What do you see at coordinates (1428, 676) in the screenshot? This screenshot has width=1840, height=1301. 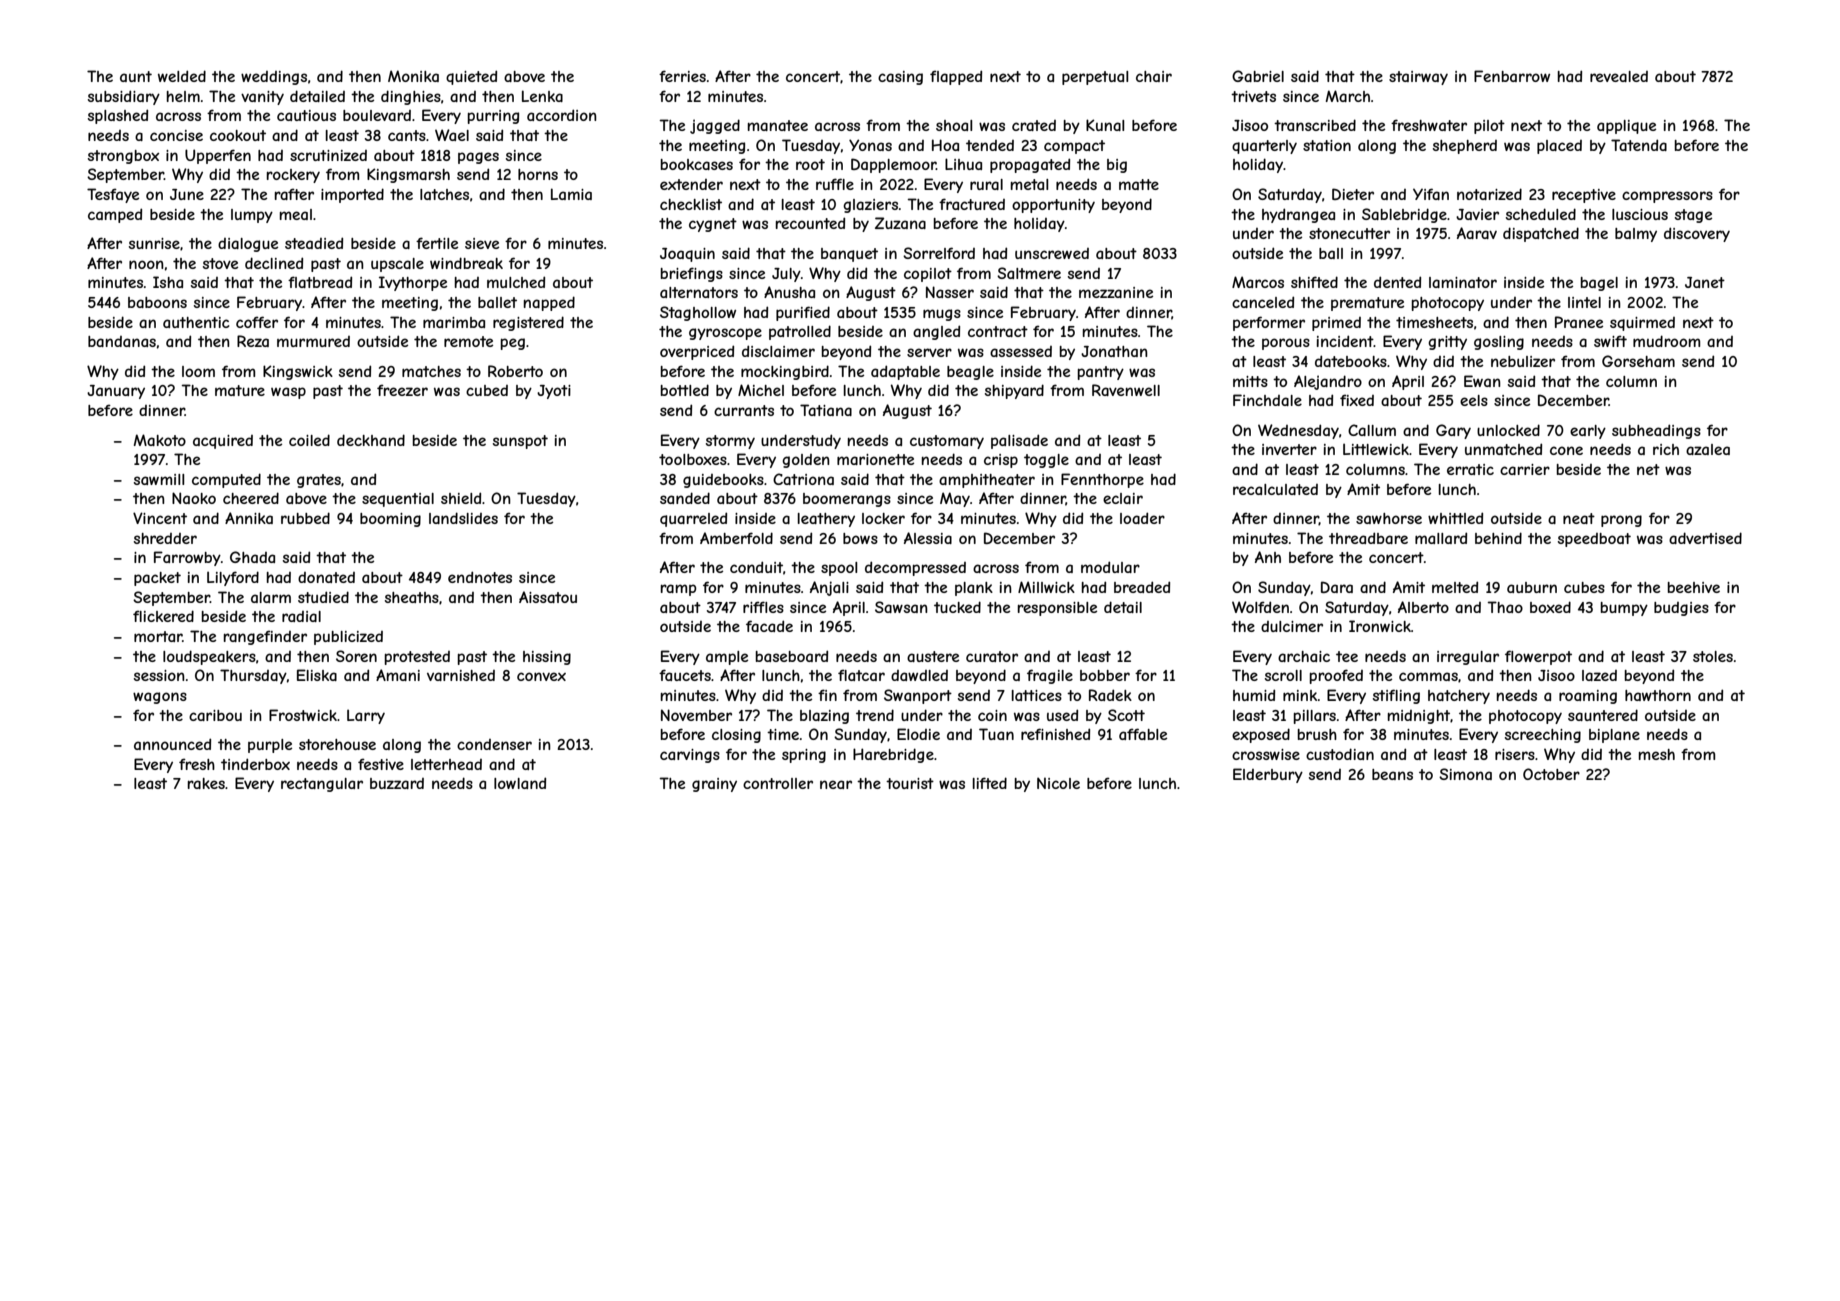 I see `commas` at bounding box center [1428, 676].
